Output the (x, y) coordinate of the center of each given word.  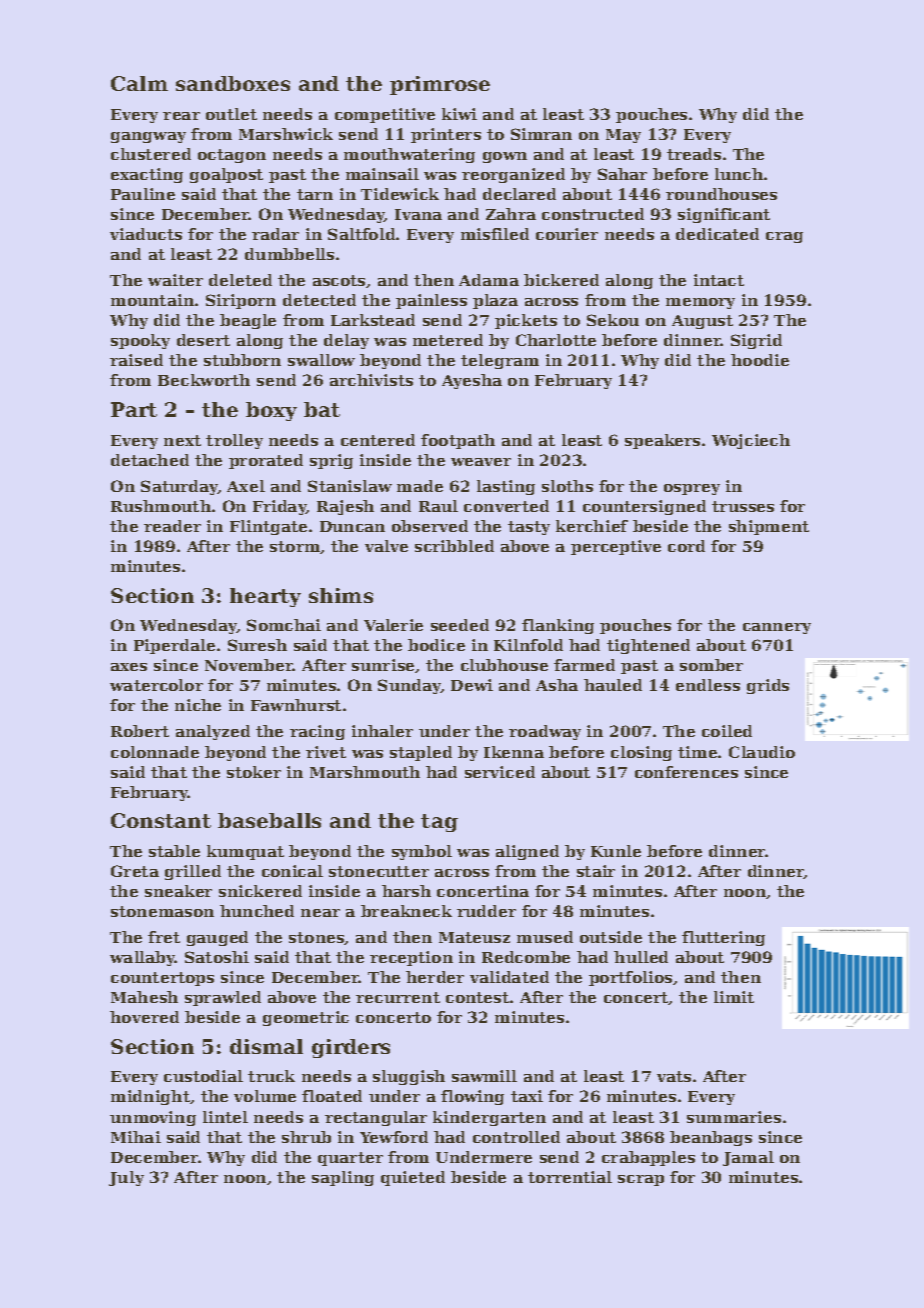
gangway (148, 137)
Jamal (748, 1158)
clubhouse (504, 665)
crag (784, 237)
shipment (769, 527)
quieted (413, 1178)
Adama (489, 280)
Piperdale (174, 646)
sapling (343, 1178)
